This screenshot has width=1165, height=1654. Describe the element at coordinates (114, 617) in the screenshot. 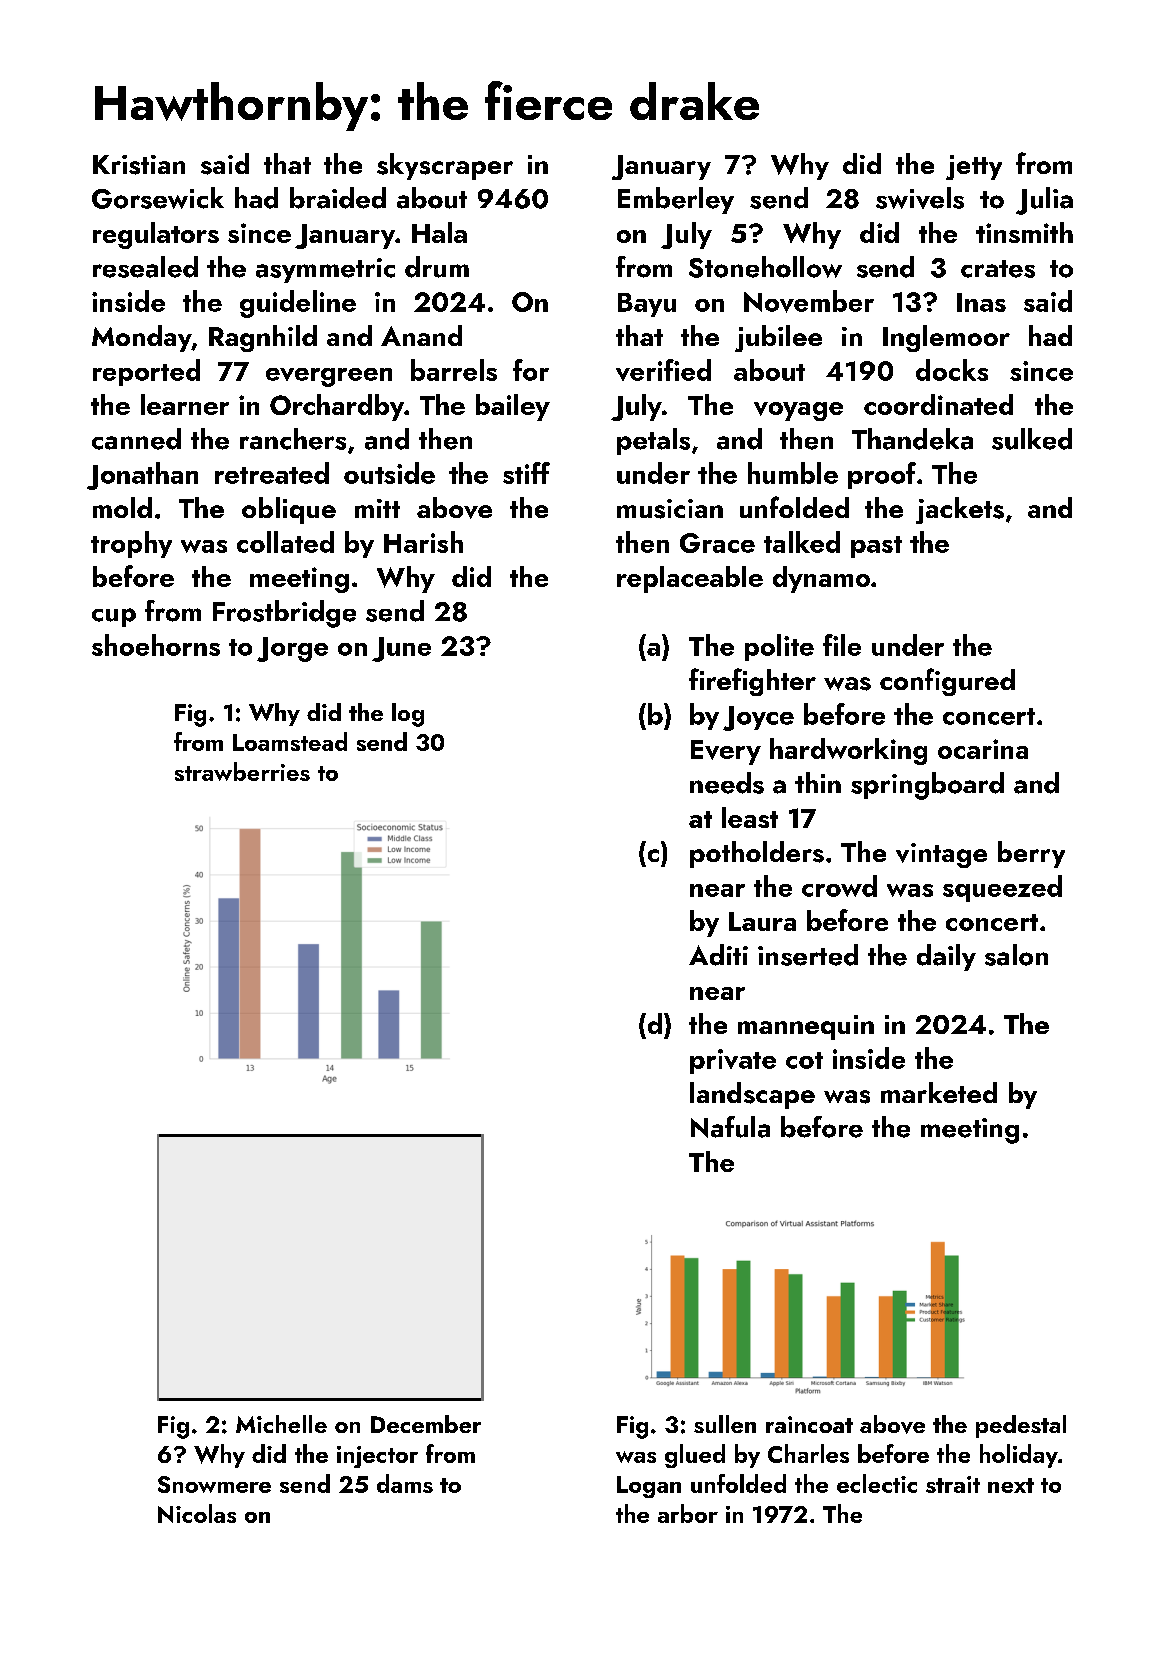

I see `cup` at that location.
